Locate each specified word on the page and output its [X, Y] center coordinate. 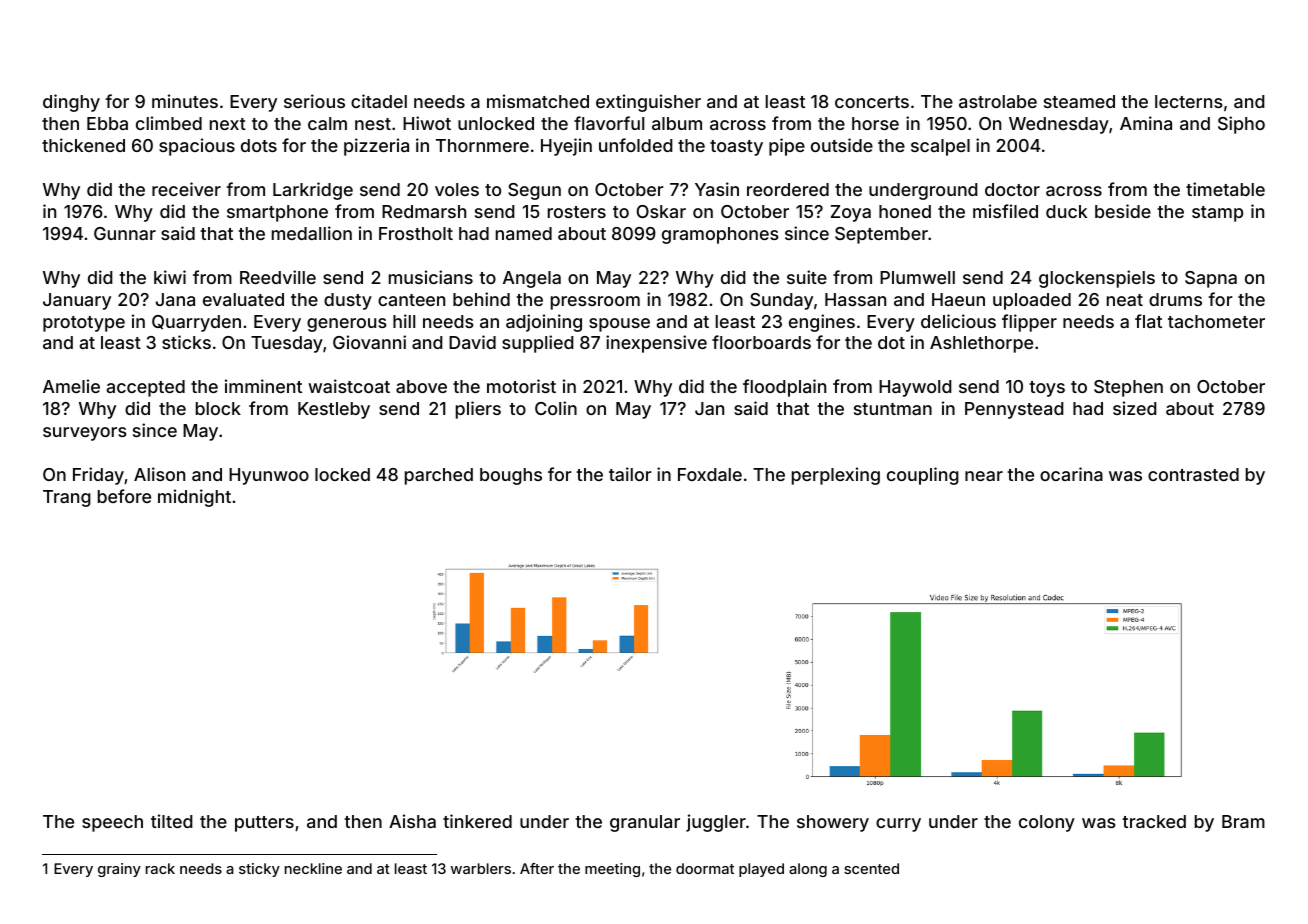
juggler [716, 823]
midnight [194, 498]
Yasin [717, 189]
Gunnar [125, 233]
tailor [630, 474]
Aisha [412, 821]
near [984, 476]
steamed [1079, 101]
